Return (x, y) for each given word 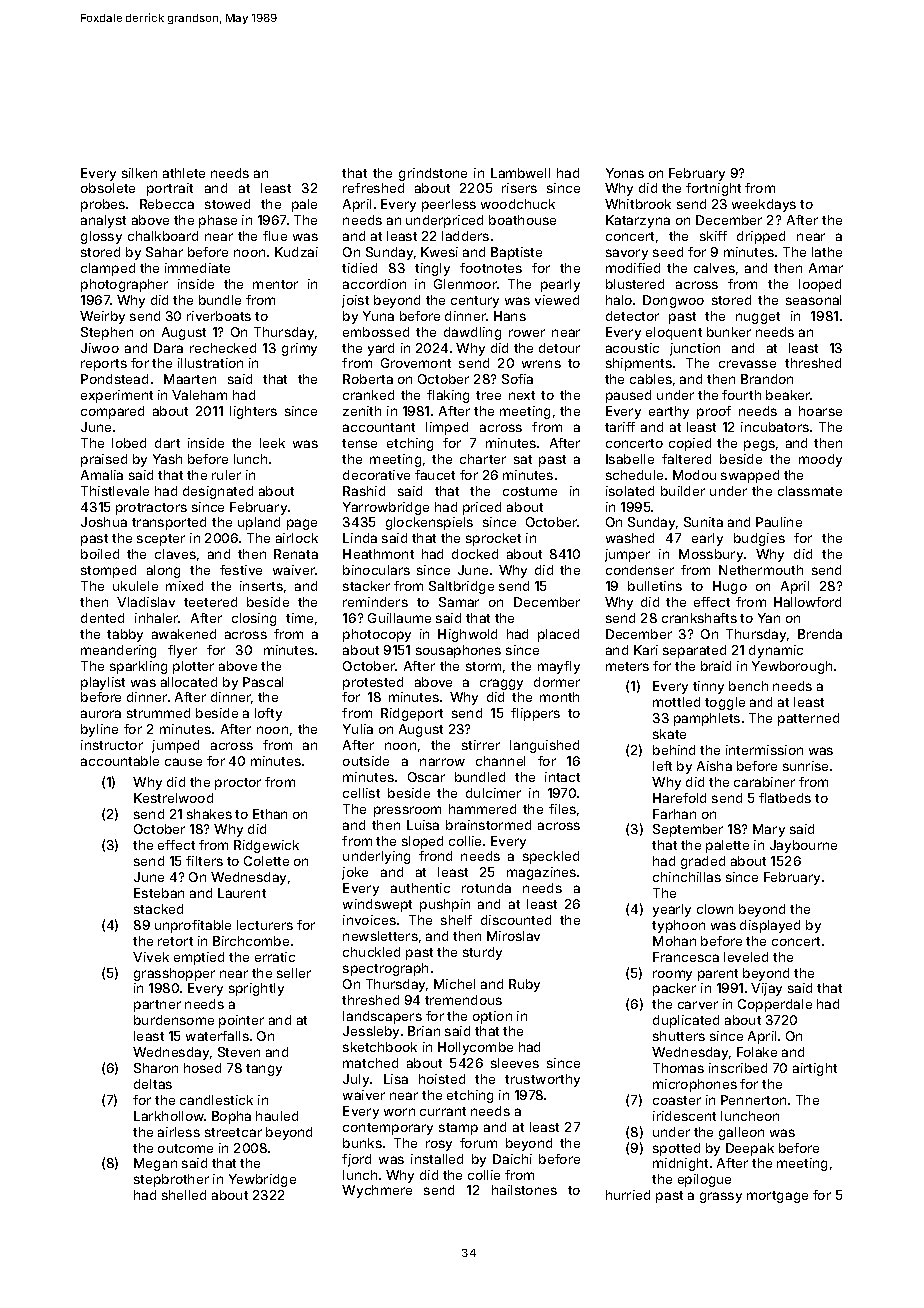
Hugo (730, 587)
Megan (155, 1164)
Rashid (364, 491)
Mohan (674, 941)
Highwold (467, 635)
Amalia (102, 475)
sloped (422, 842)
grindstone (433, 174)
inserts (261, 586)
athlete (184, 173)
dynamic (776, 651)
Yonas (625, 173)
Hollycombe (475, 1048)
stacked (158, 909)
